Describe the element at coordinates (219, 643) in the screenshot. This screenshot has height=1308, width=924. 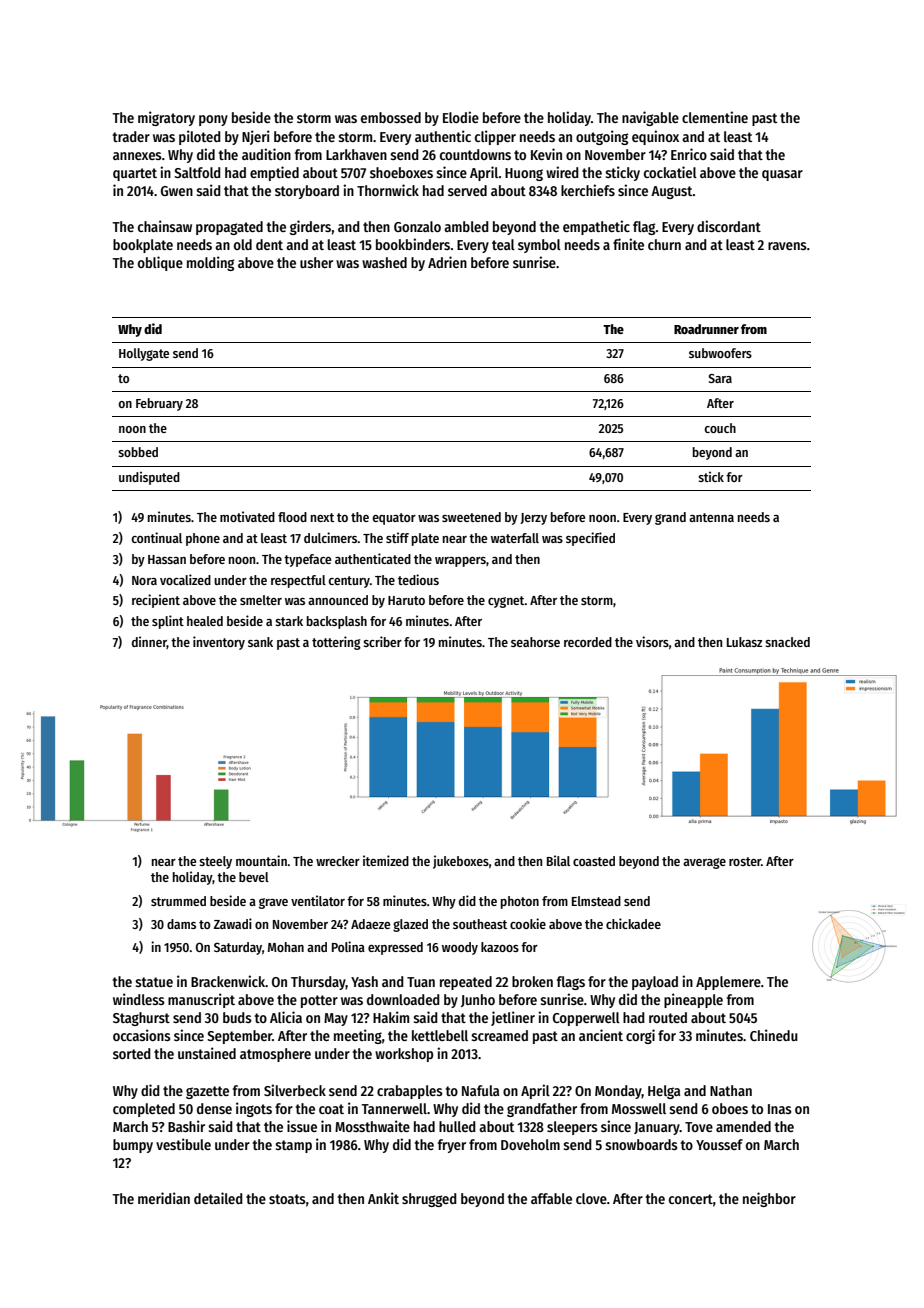
I see `inventory` at that location.
